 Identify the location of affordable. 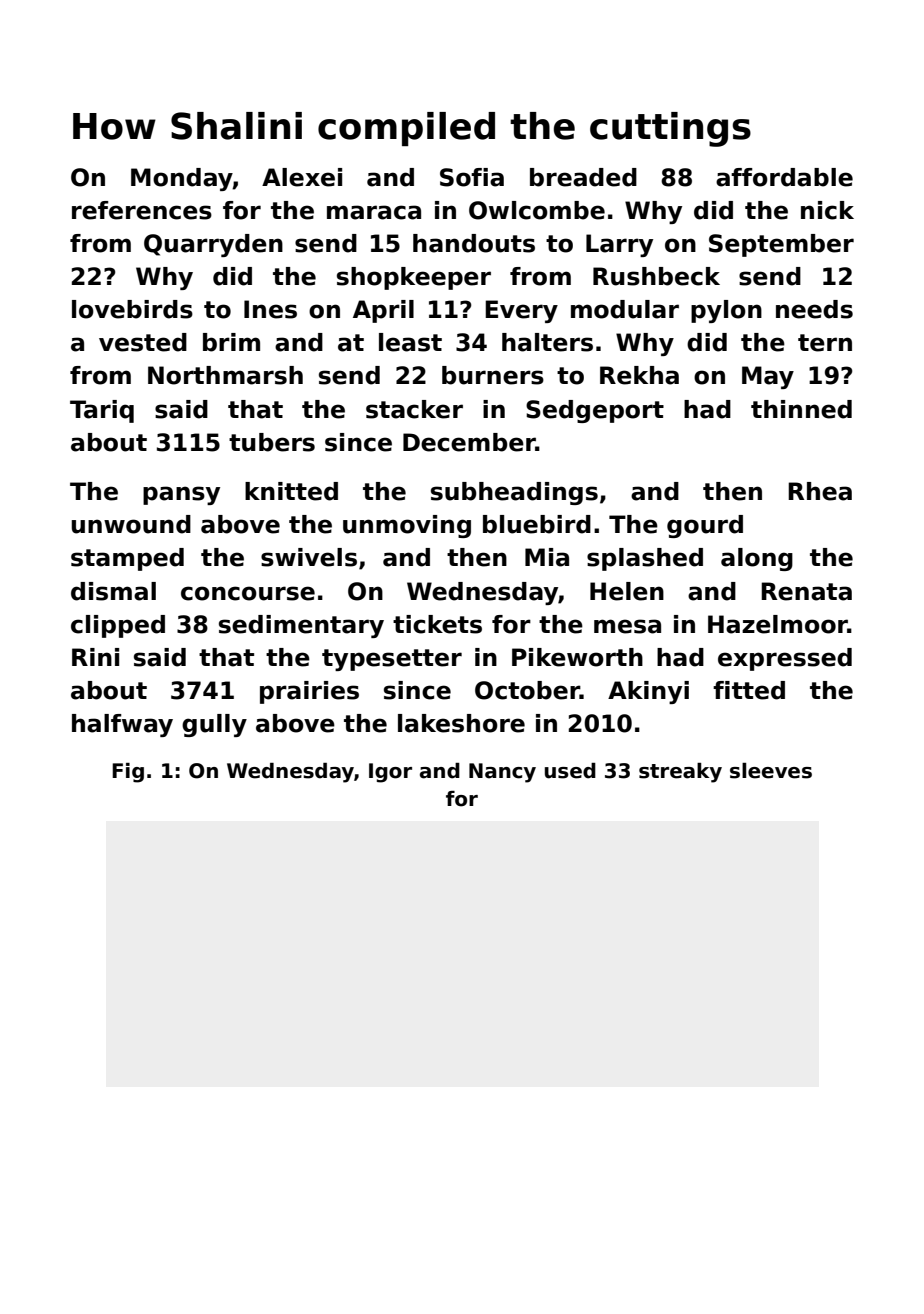
(784, 177).
